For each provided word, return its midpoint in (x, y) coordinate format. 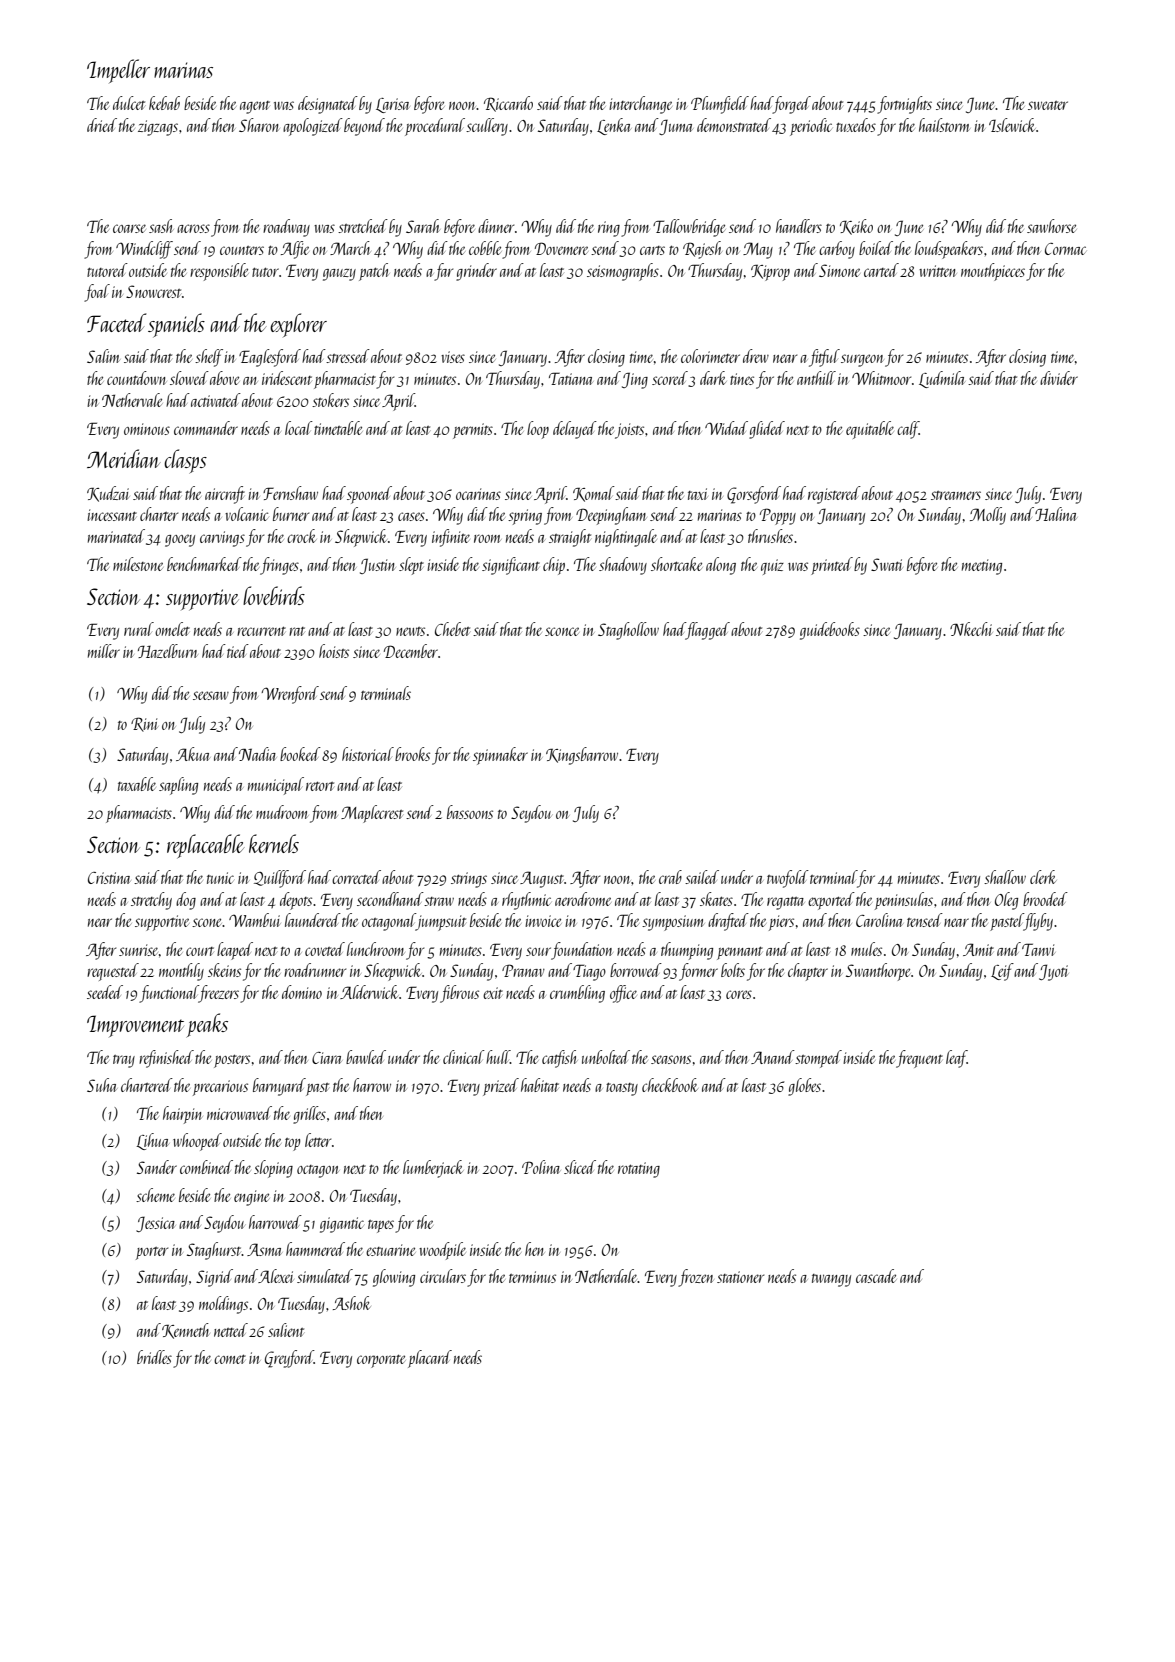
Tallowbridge (689, 228)
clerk (1043, 877)
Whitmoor (881, 378)
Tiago (589, 972)
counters (242, 250)
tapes (381, 1226)
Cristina (109, 878)
